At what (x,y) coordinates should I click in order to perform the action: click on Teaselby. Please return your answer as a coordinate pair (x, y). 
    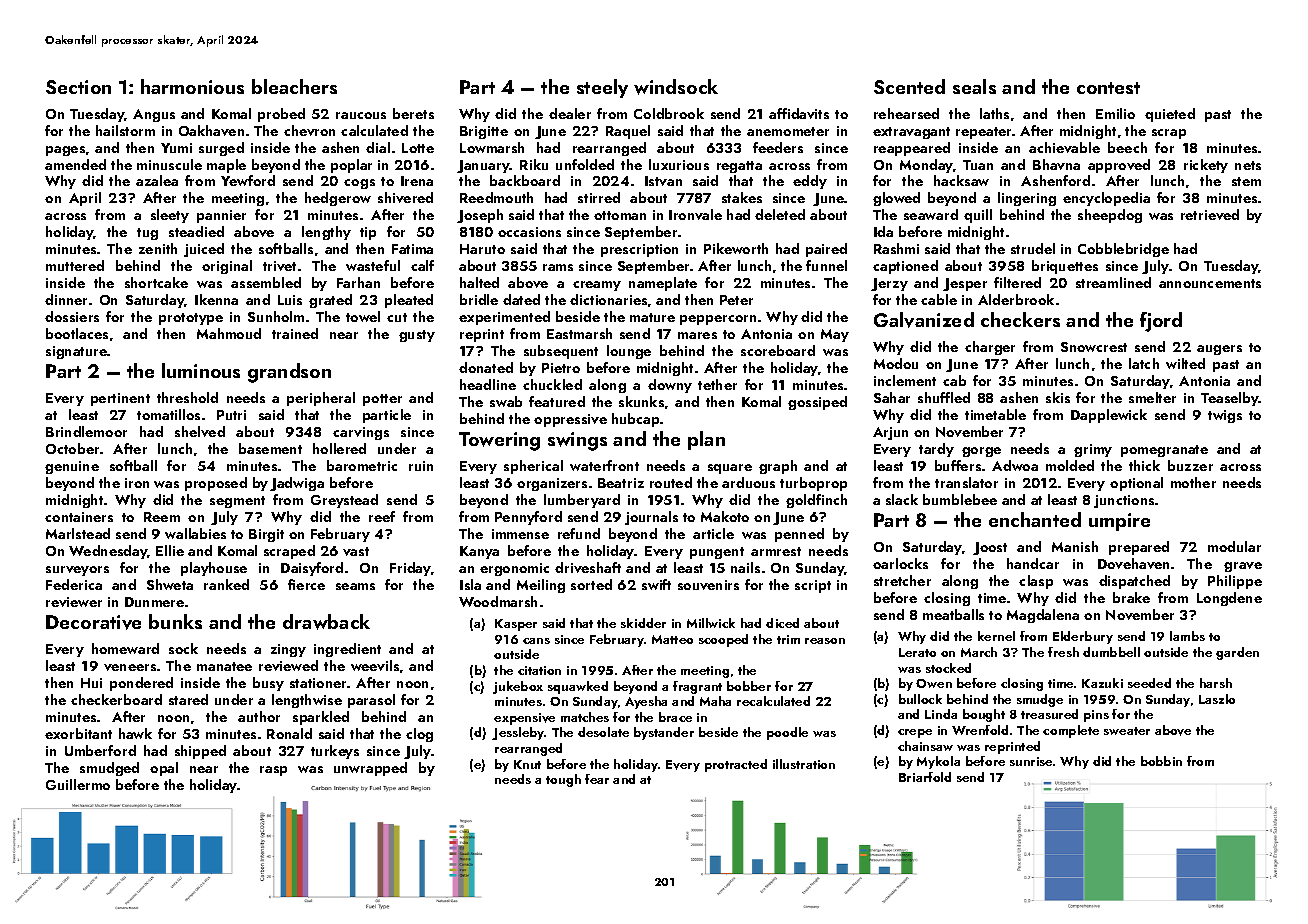
    Looking at the image, I should click on (1230, 399).
